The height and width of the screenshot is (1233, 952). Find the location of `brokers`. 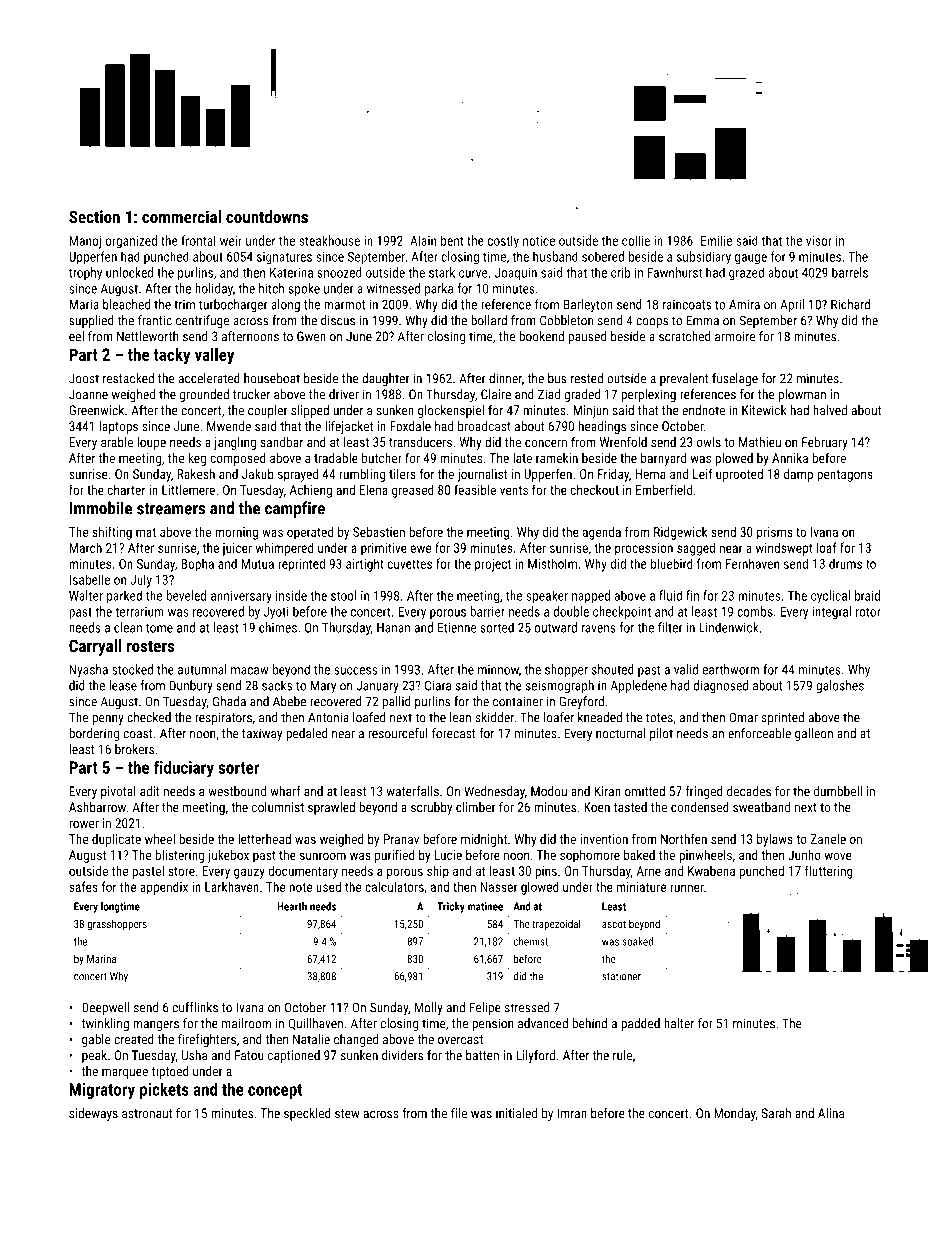

brokers is located at coordinates (134, 749).
